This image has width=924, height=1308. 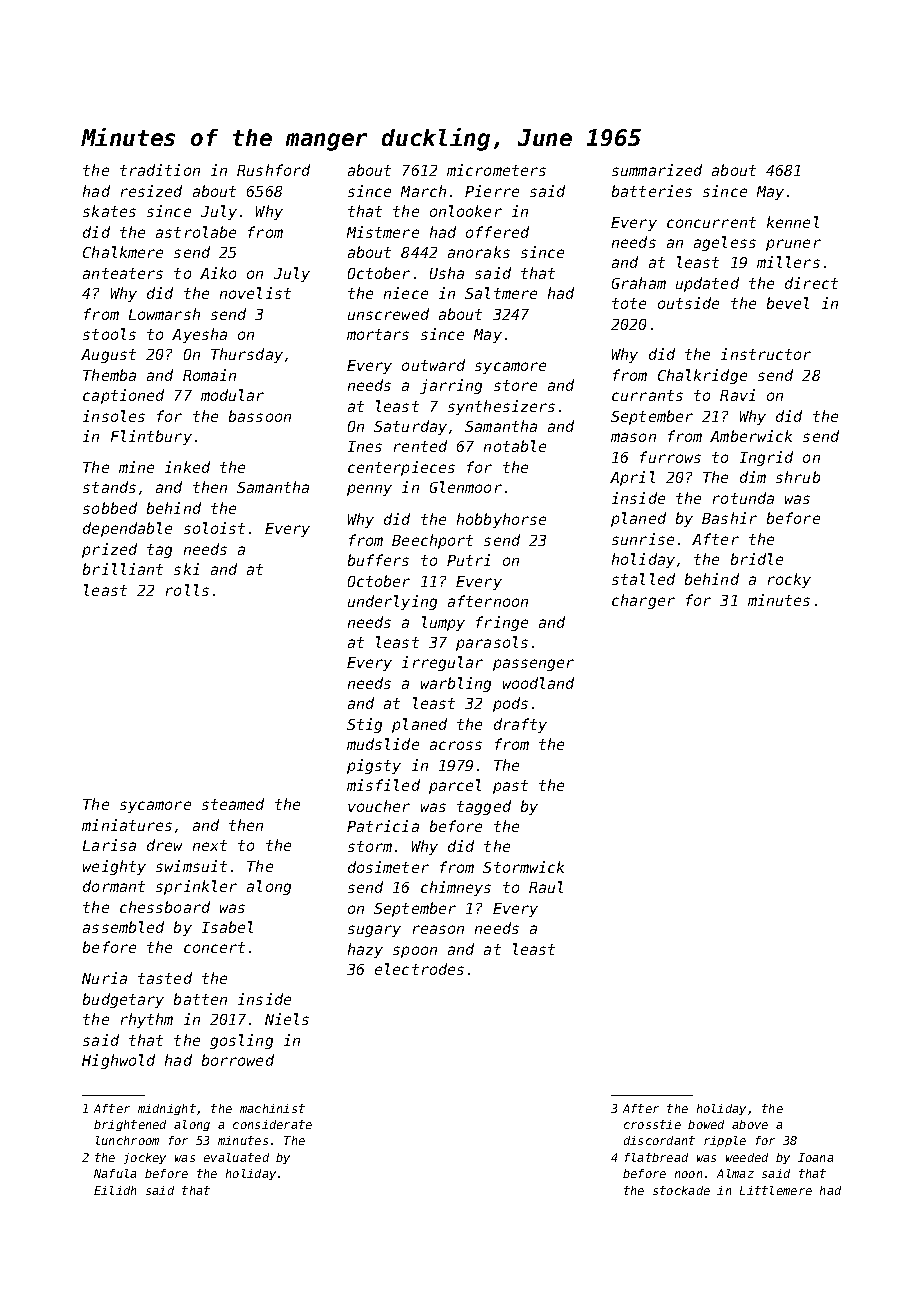 What do you see at coordinates (789, 580) in the image?
I see `rocky` at bounding box center [789, 580].
